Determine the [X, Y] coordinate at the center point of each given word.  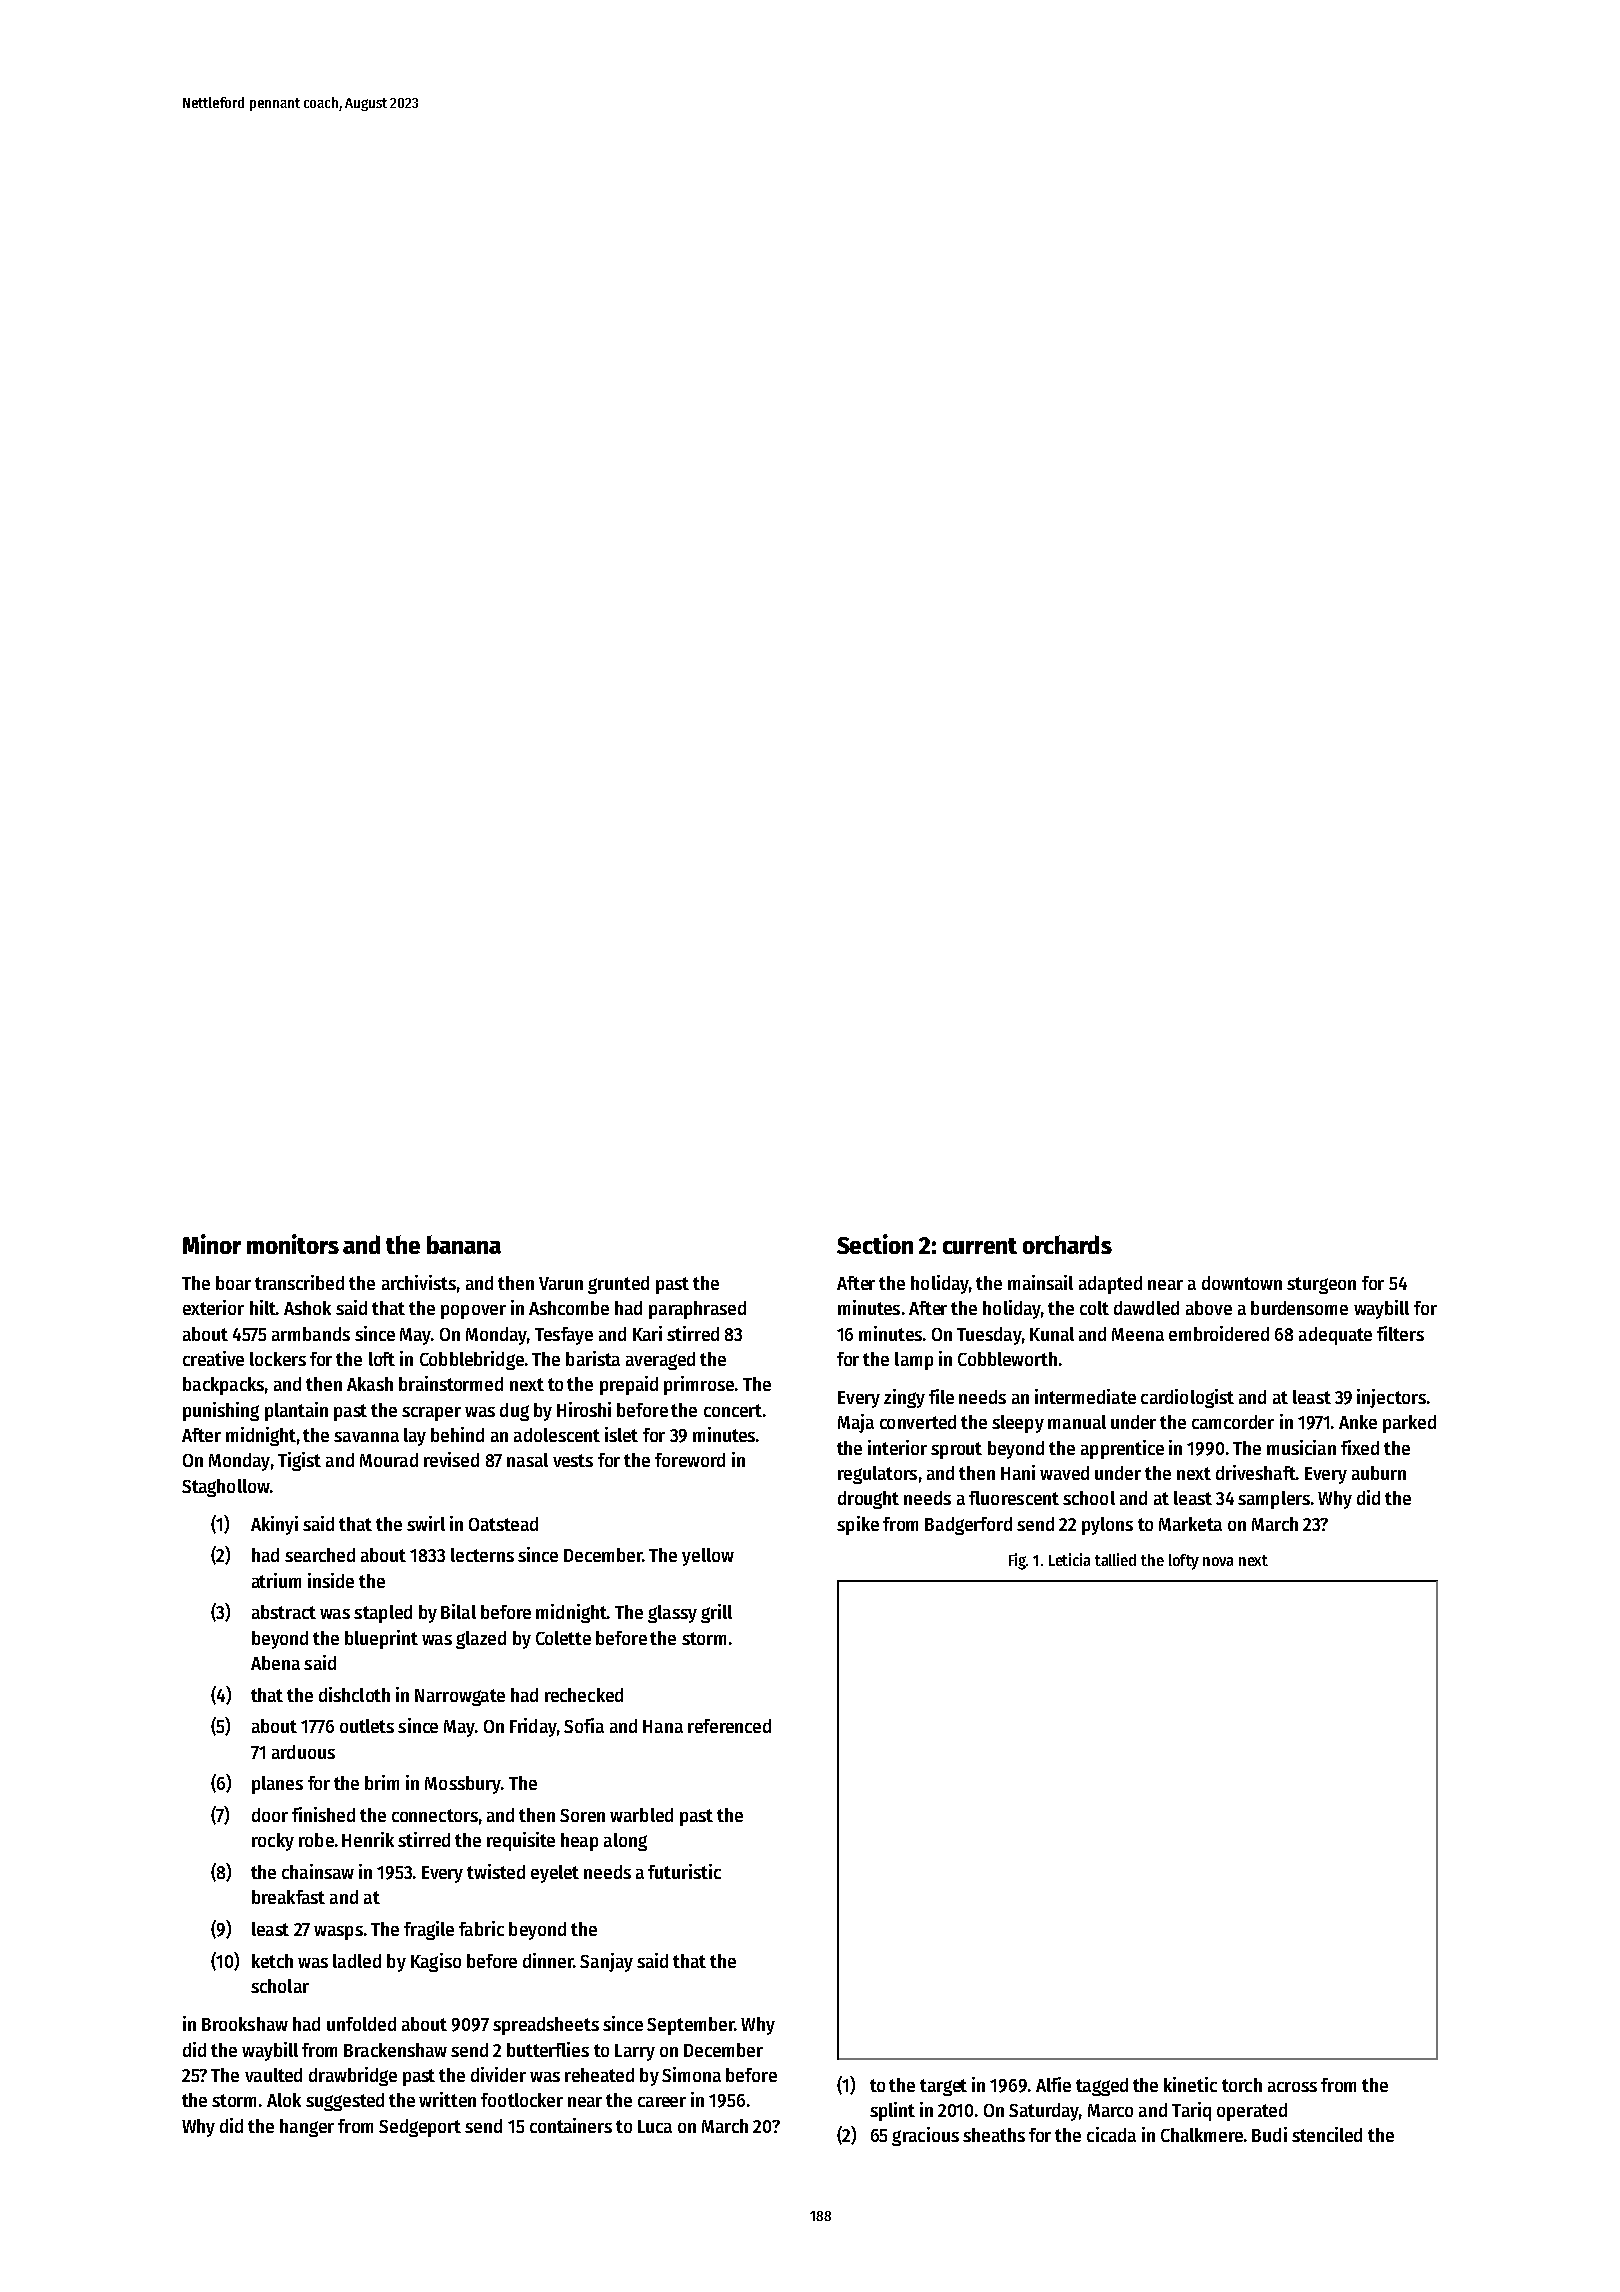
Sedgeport [420, 2128]
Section [875, 1244]
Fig [1018, 1561]
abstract [284, 1612]
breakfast [288, 1897]
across [1292, 2087]
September [690, 2026]
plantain [296, 1411]
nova [1218, 1561]
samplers [1274, 1500]
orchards [1067, 1244]
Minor [212, 1244]
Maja [856, 1423]
